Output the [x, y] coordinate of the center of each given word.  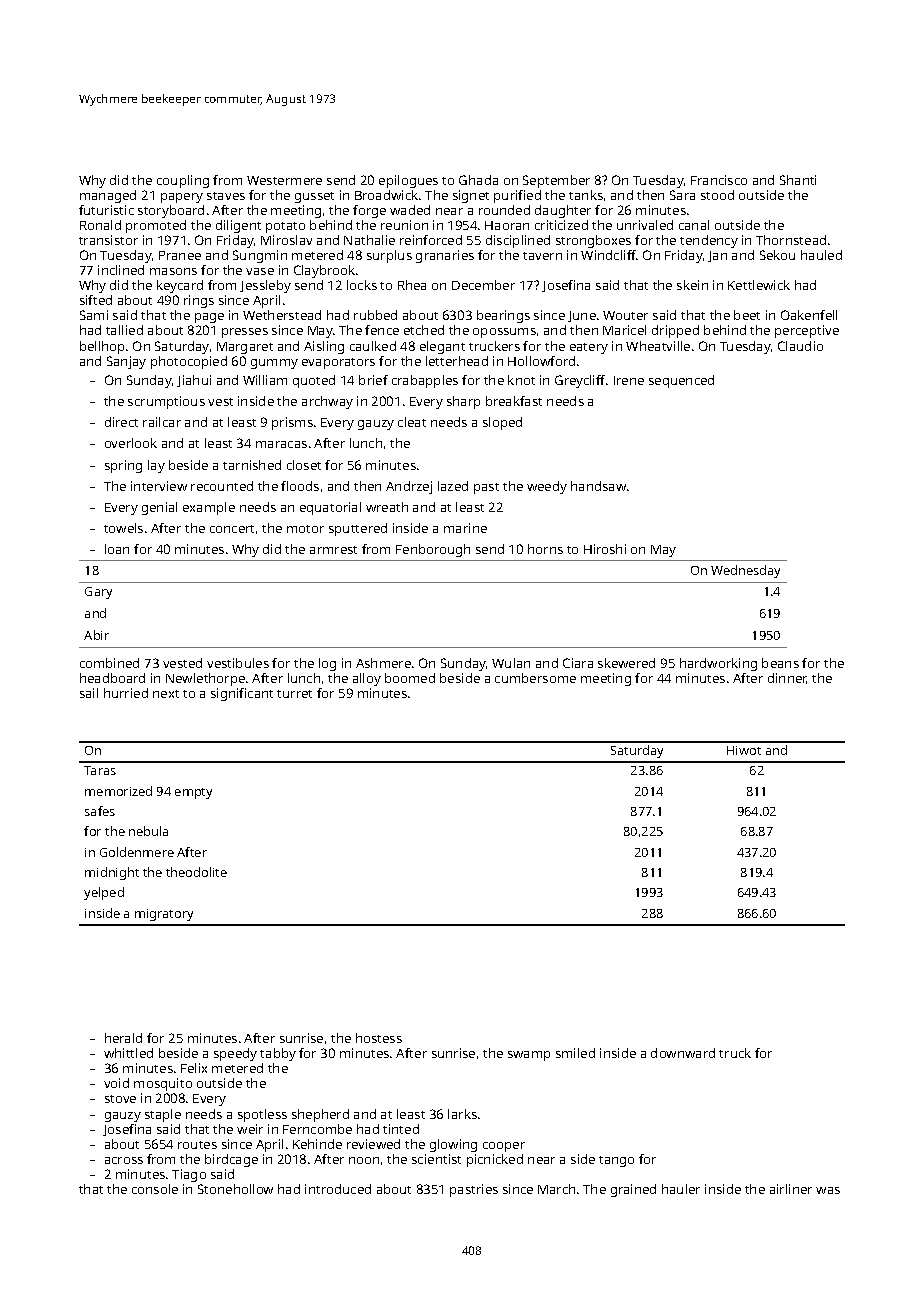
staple [163, 1115]
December [483, 285]
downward [683, 1053]
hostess [379, 1038]
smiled [575, 1053]
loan [117, 549]
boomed [410, 678]
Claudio [800, 346]
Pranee [180, 255]
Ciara [578, 663]
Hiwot [744, 750]
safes [100, 811]
